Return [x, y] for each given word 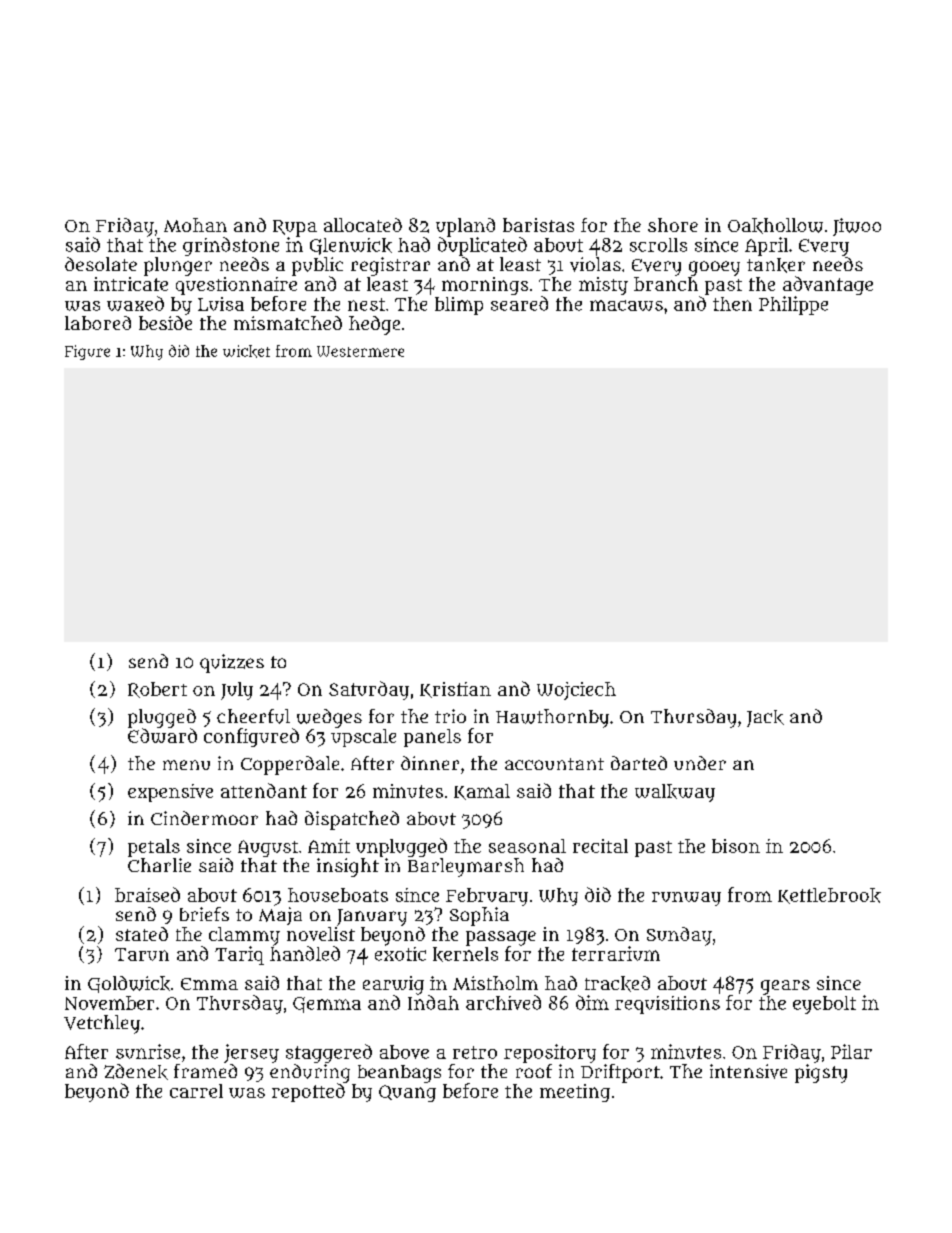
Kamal [482, 792]
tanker [776, 265]
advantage [828, 285]
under [700, 763]
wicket [246, 351]
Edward [162, 735]
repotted [308, 1092]
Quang [407, 1093]
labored [98, 323]
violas [595, 264]
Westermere [360, 351]
